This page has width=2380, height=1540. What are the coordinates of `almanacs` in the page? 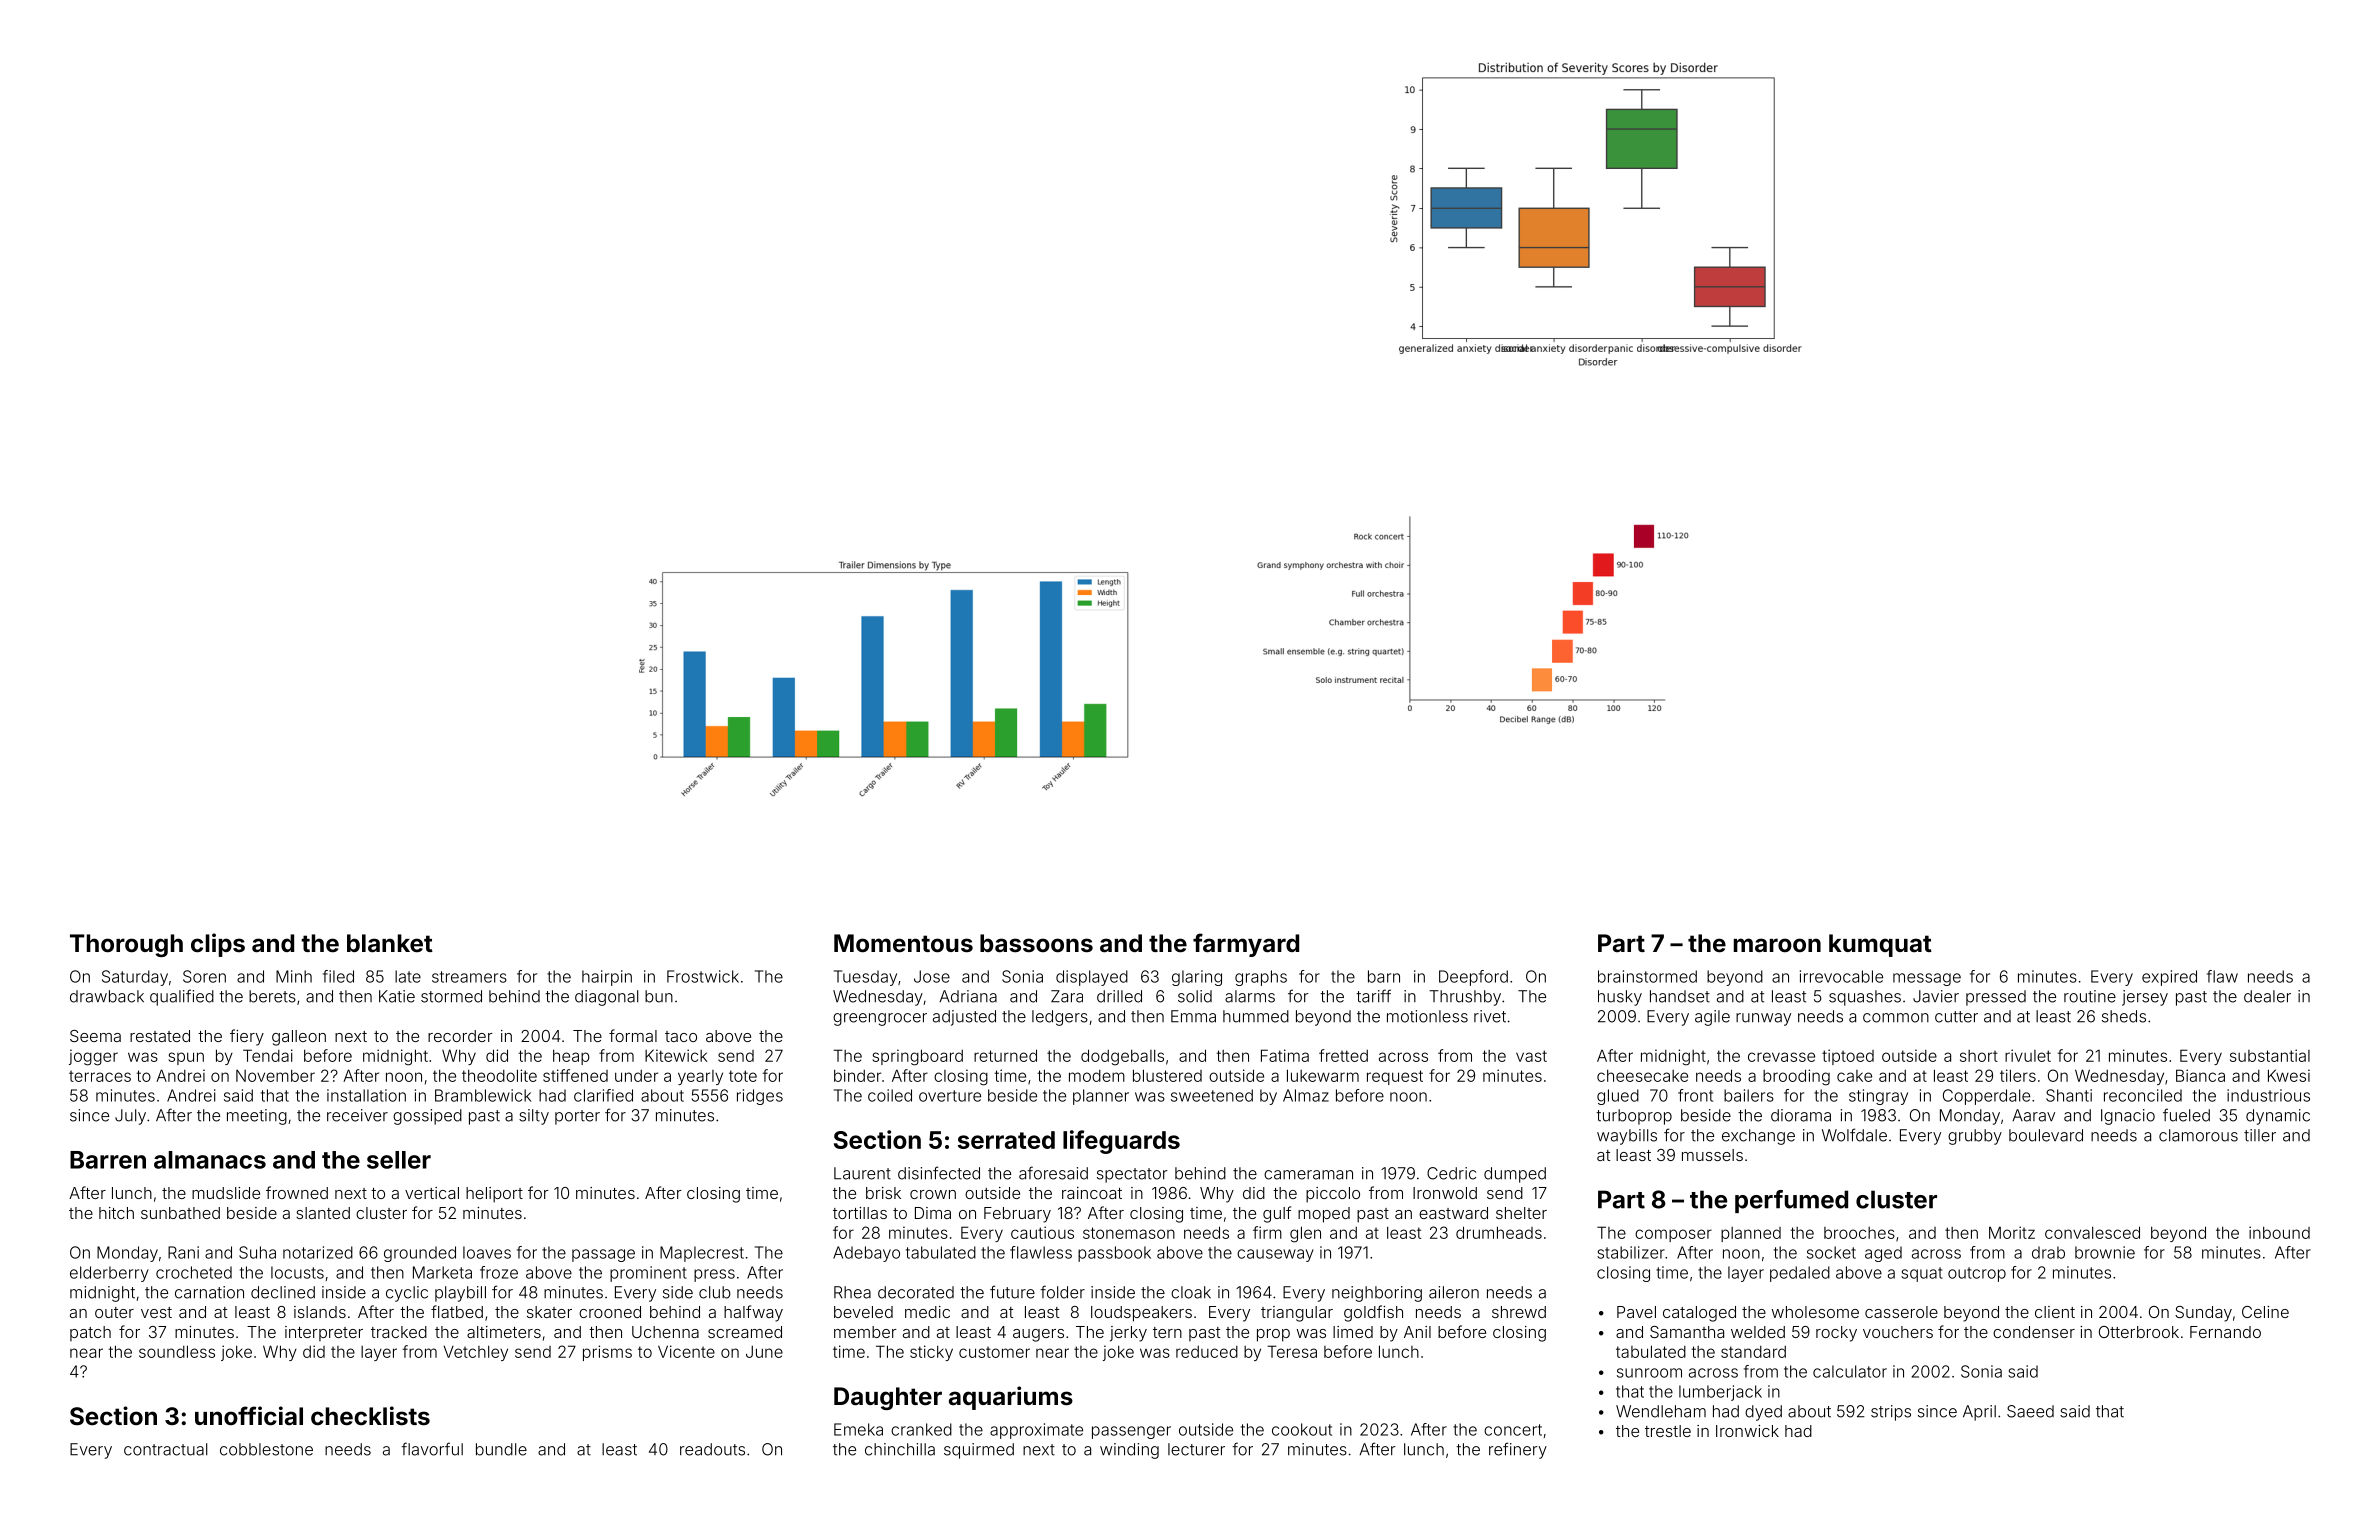 It's located at (210, 1160).
